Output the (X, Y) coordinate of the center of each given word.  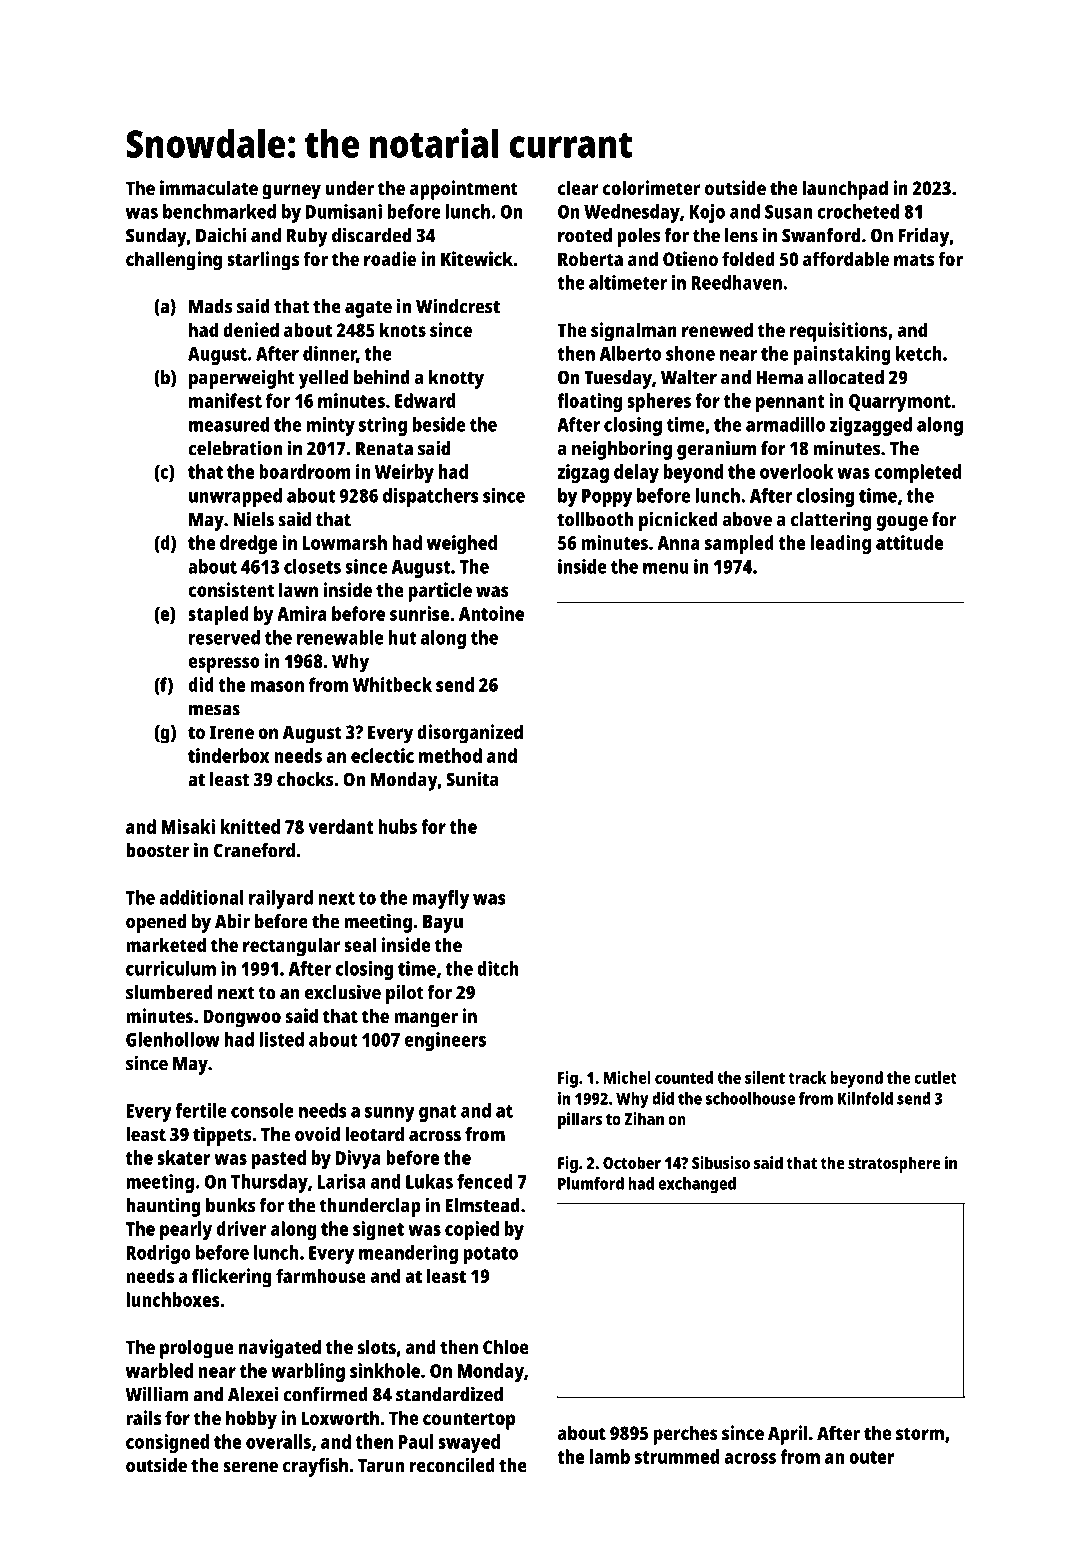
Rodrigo (159, 1254)
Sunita (472, 779)
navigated (280, 1349)
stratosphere (894, 1164)
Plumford (591, 1183)
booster (158, 850)
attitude (909, 542)
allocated (846, 377)
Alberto (630, 353)
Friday (923, 237)
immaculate (209, 187)
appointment (464, 190)
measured (229, 424)
